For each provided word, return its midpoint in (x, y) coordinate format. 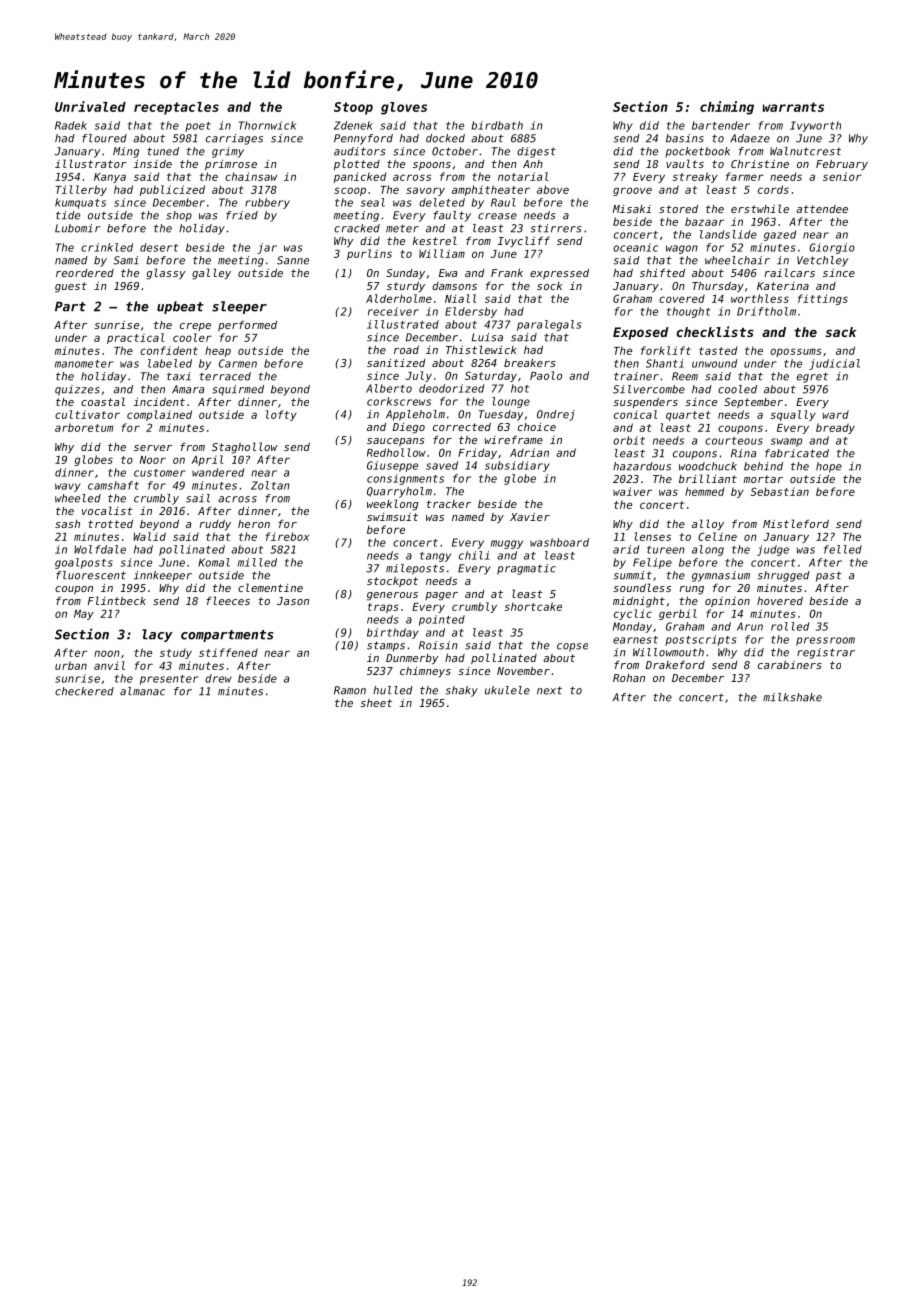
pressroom (825, 641)
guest (71, 287)
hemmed (704, 491)
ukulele (507, 690)
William (442, 253)
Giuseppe (392, 466)
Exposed (640, 333)
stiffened (228, 652)
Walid (149, 536)
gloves (404, 108)
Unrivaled (90, 106)
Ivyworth (815, 126)
